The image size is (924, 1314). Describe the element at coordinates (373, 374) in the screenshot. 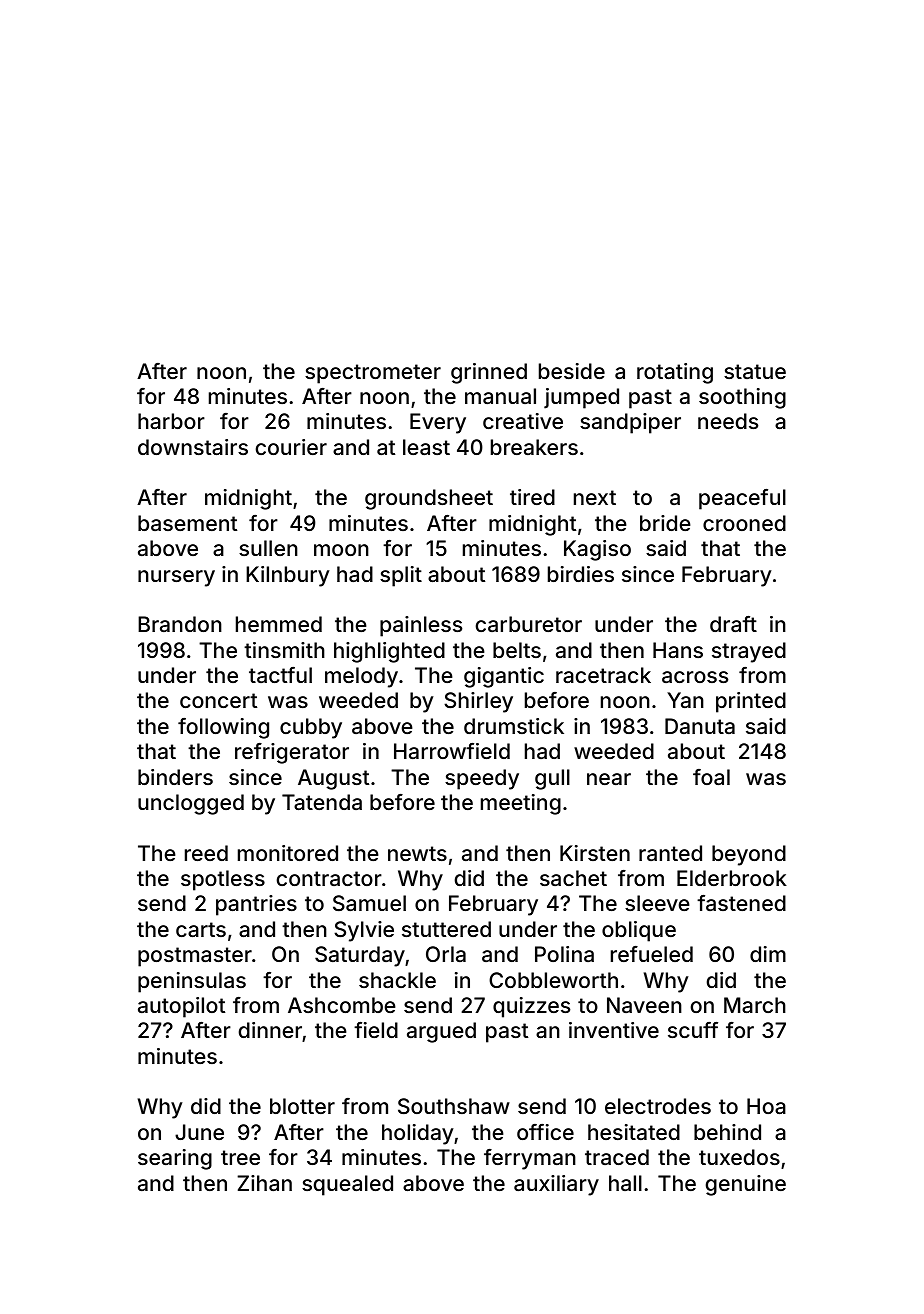

I see `spectrometer` at that location.
